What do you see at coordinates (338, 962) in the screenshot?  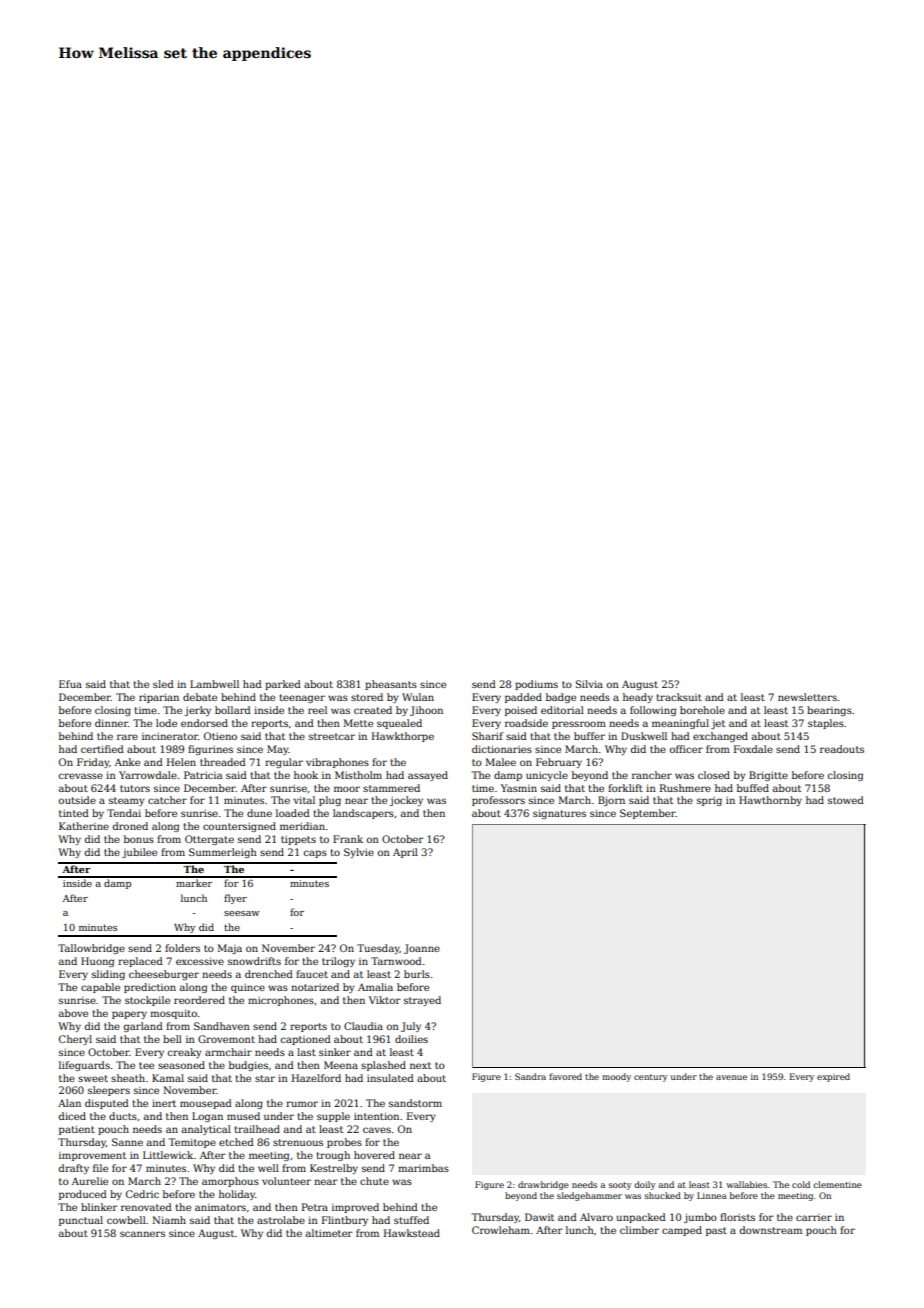 I see `trilogy` at bounding box center [338, 962].
